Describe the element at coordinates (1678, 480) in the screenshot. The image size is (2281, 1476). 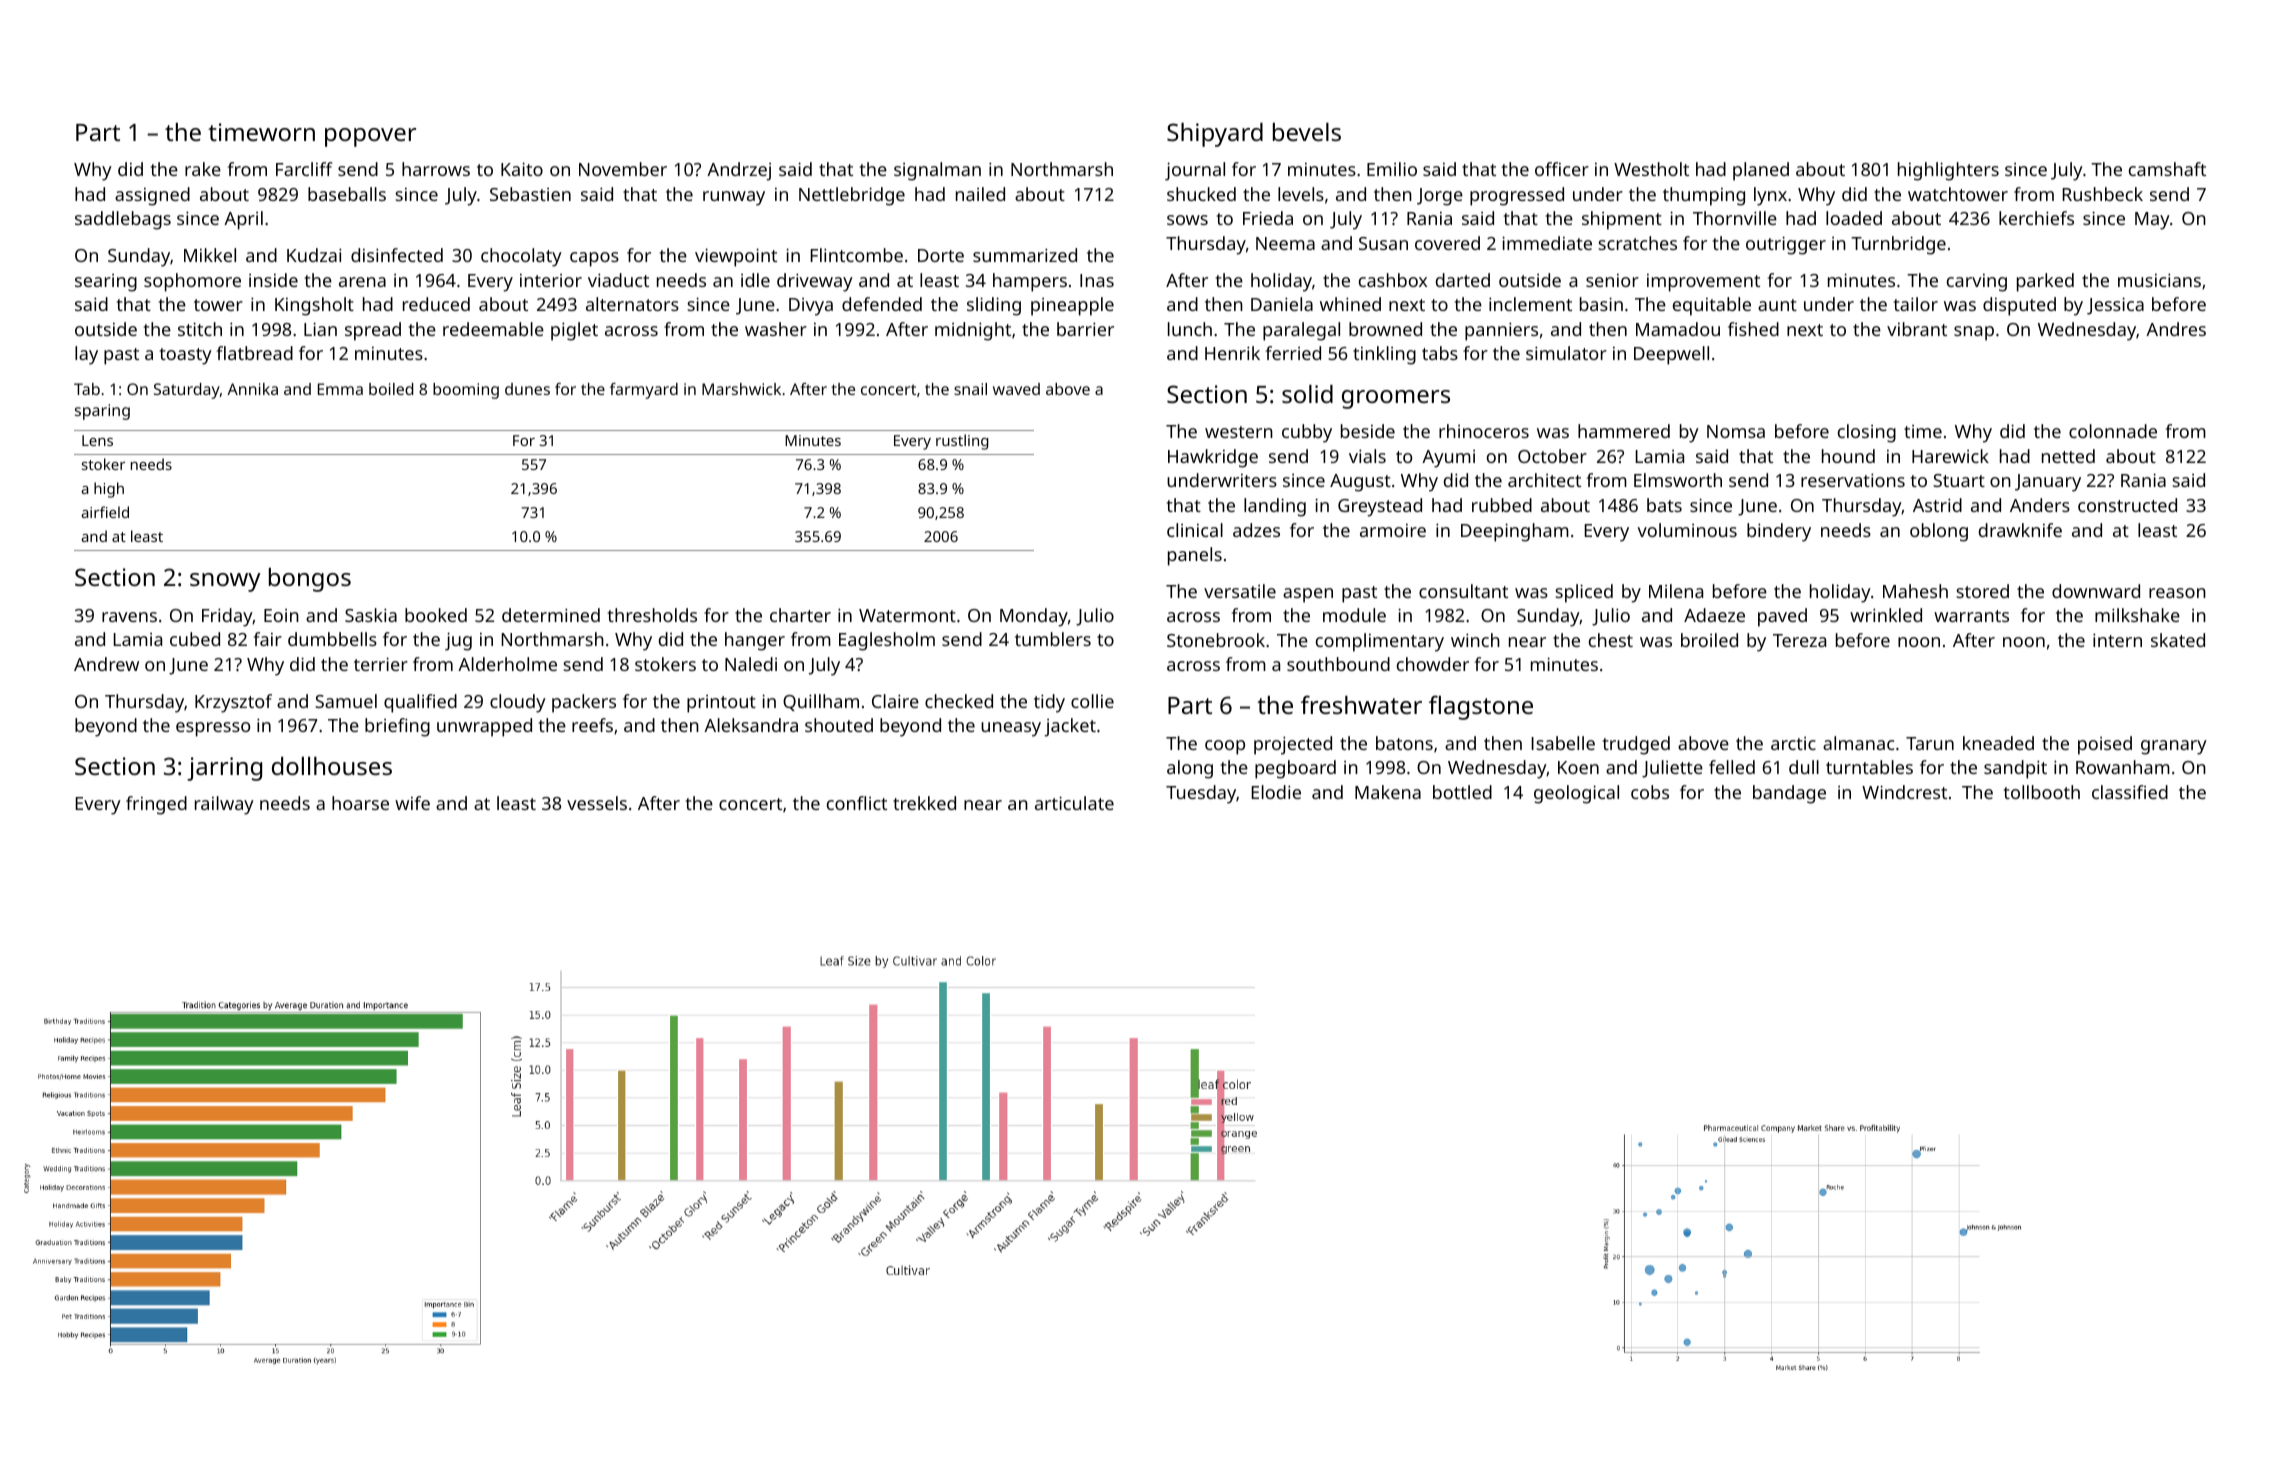
I see `Elmsworth` at that location.
